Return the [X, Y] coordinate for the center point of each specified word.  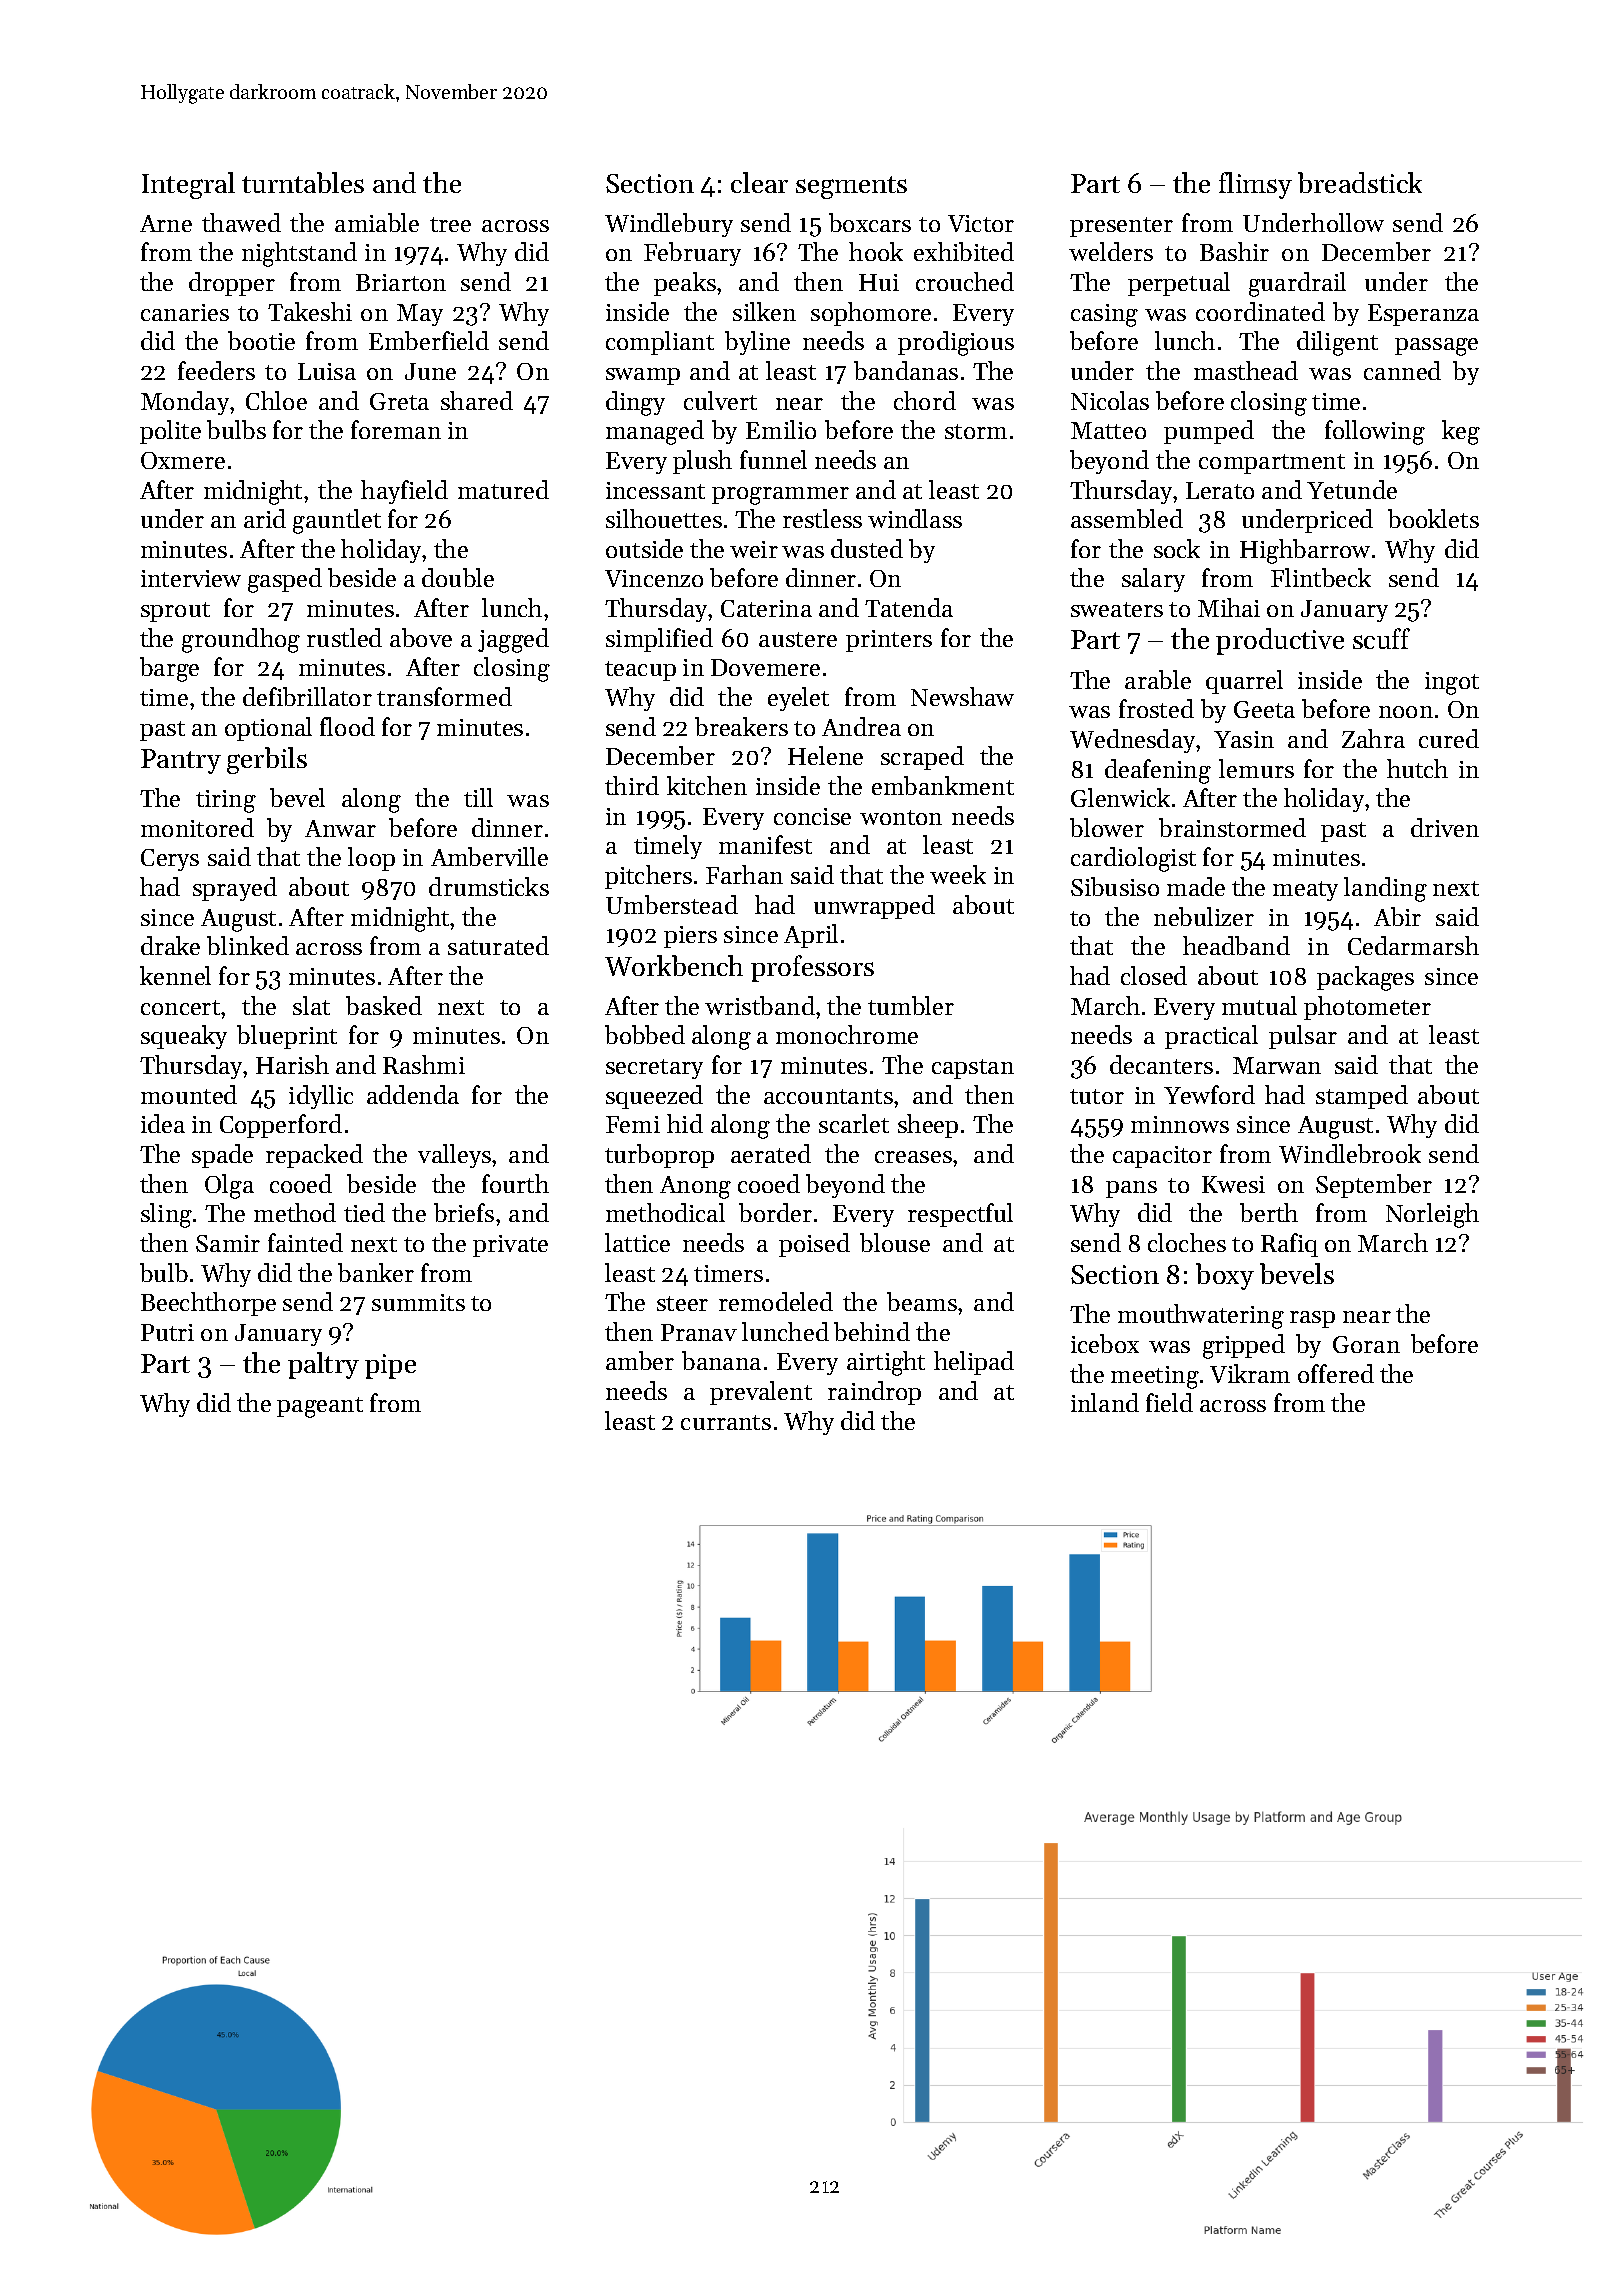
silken [764, 311]
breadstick [1360, 182]
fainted [305, 1242]
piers [690, 937]
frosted [1156, 708]
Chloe [276, 400]
